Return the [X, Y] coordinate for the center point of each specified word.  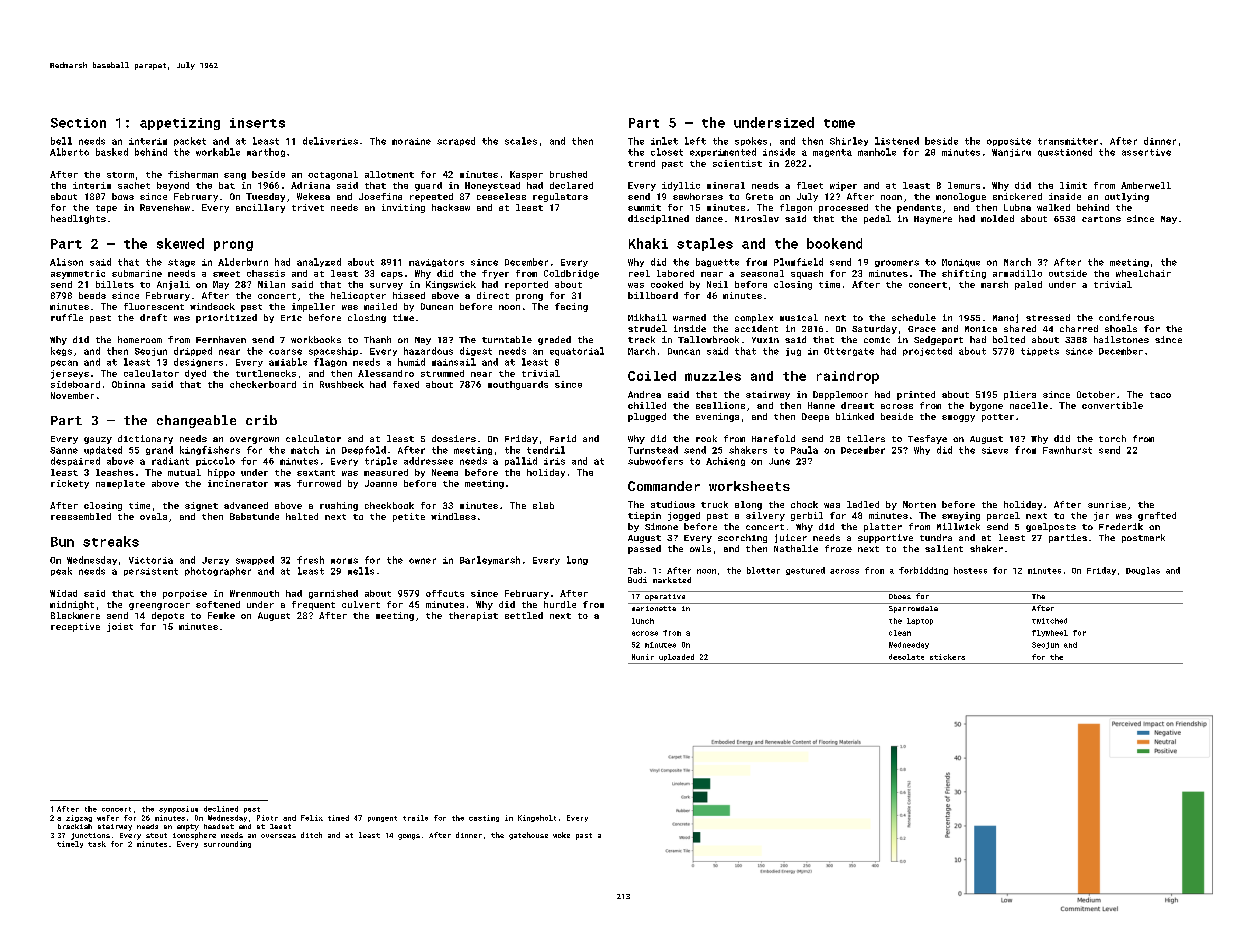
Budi [637, 580]
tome [839, 123]
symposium [178, 809]
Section [78, 123]
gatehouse [528, 836]
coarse [285, 352]
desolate [906, 657]
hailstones [1121, 339]
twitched [1049, 621]
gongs [409, 837]
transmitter [1068, 141]
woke [561, 835]
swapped [255, 560]
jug [793, 352]
